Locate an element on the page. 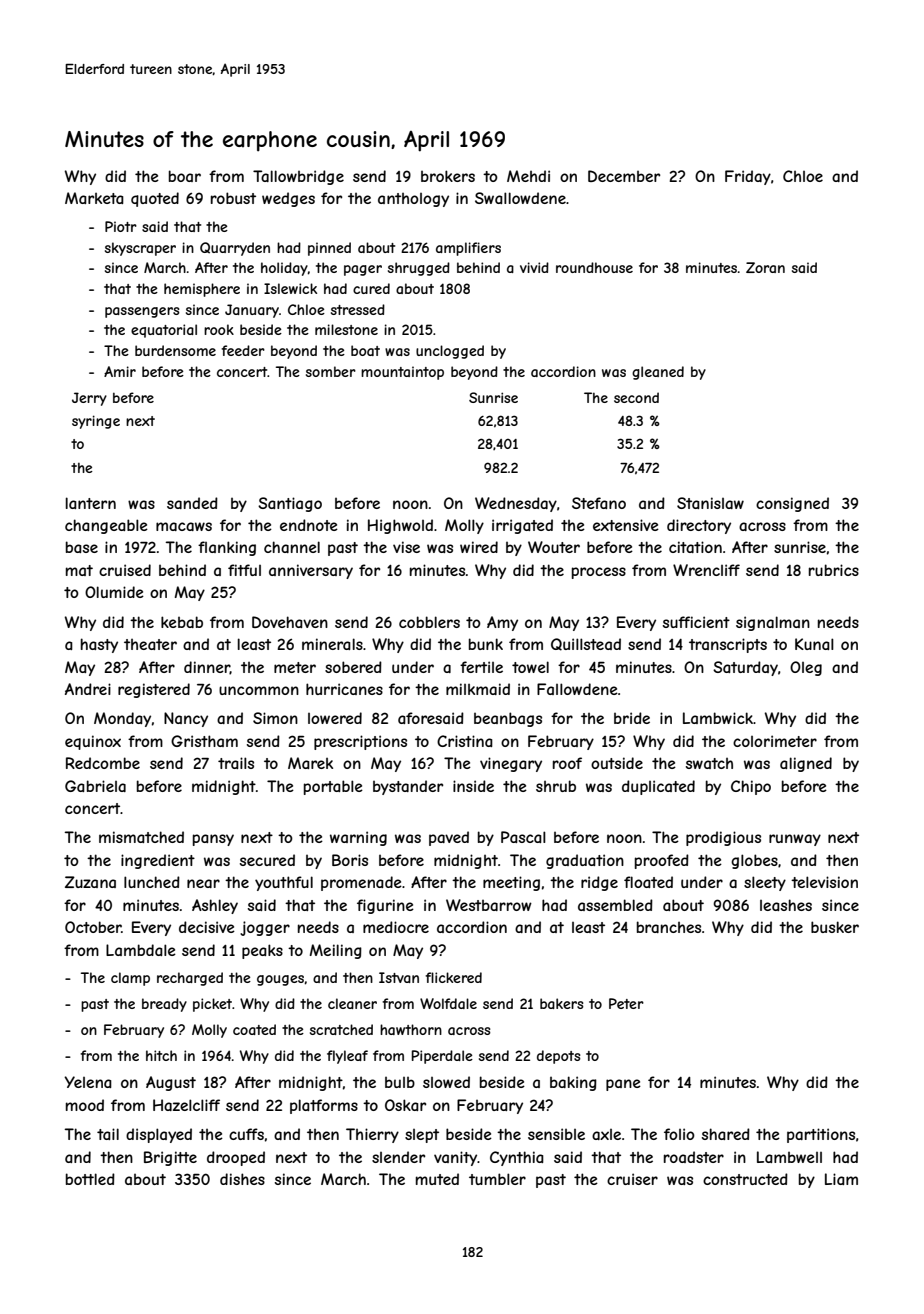 Image resolution: width=924 pixels, height=1314 pixels. prodigious is located at coordinates (723, 838).
